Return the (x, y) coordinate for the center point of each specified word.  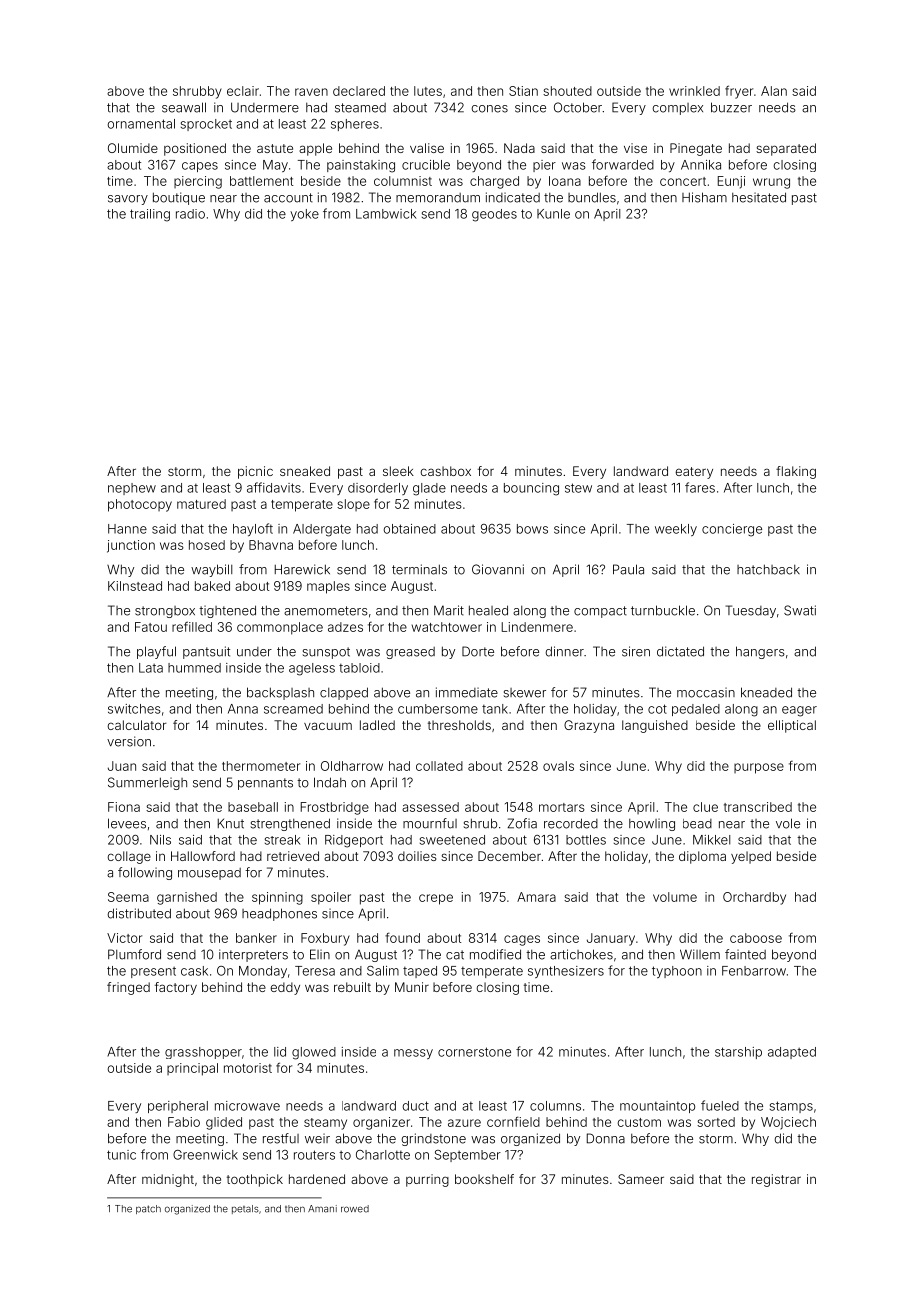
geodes (494, 215)
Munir (412, 987)
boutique (179, 198)
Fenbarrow (754, 971)
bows (532, 529)
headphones (279, 914)
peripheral (178, 1107)
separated (786, 149)
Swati (800, 610)
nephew (132, 489)
